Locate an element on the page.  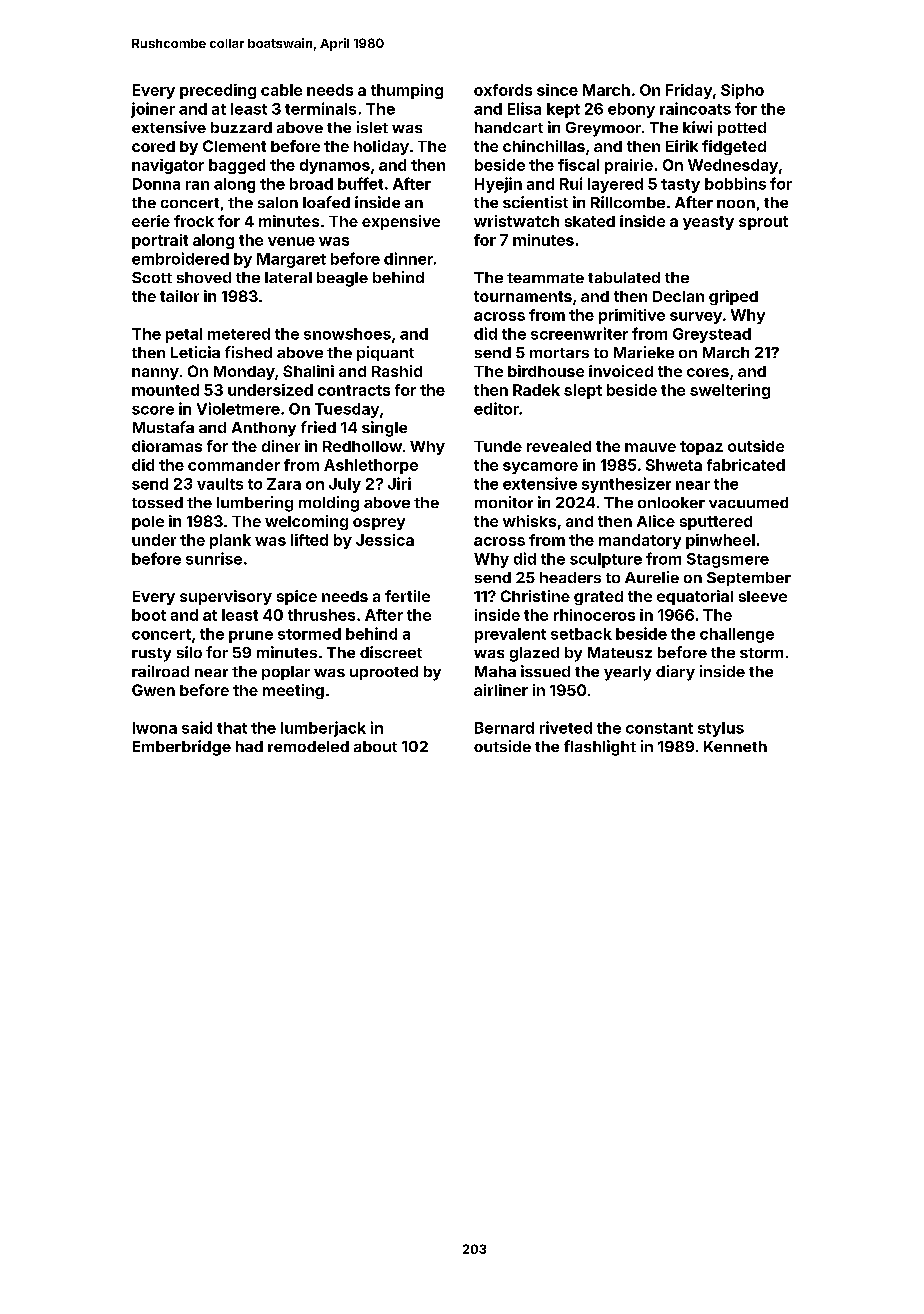
sycamore is located at coordinates (540, 468).
